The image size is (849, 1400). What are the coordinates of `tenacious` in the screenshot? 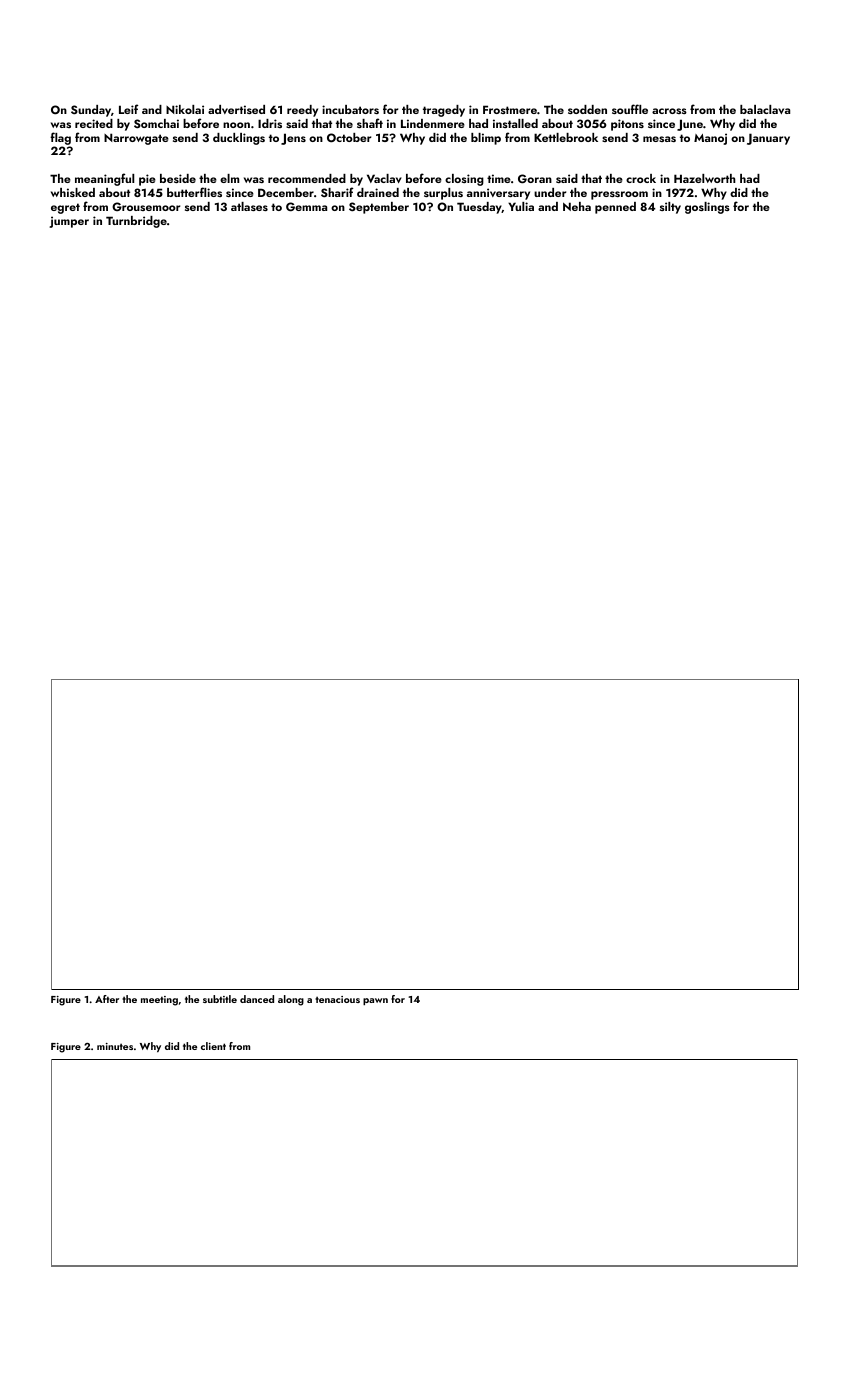 It's located at (337, 999).
